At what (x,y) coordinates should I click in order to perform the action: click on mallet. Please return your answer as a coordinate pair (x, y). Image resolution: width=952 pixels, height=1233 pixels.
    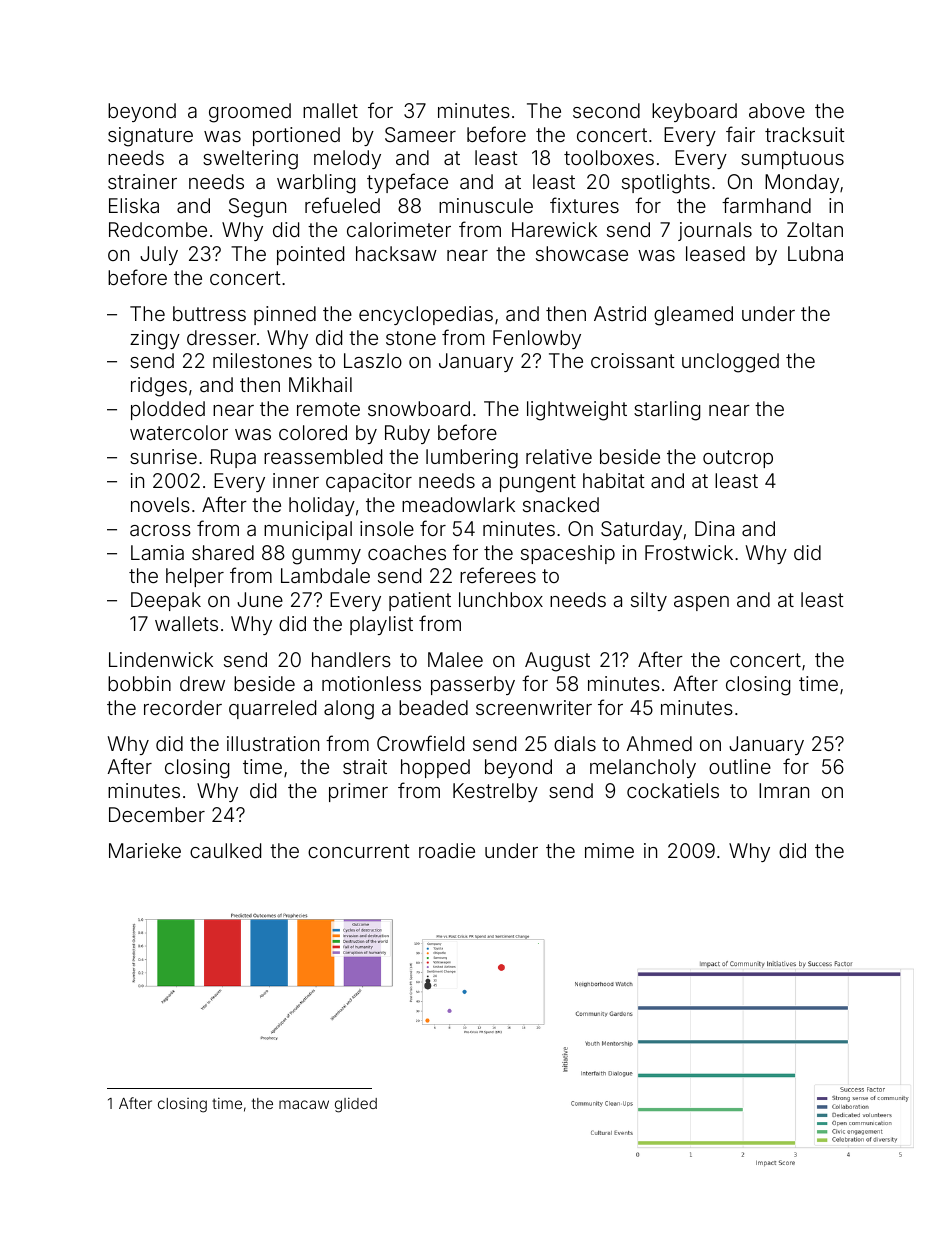
    Looking at the image, I should click on (330, 110).
